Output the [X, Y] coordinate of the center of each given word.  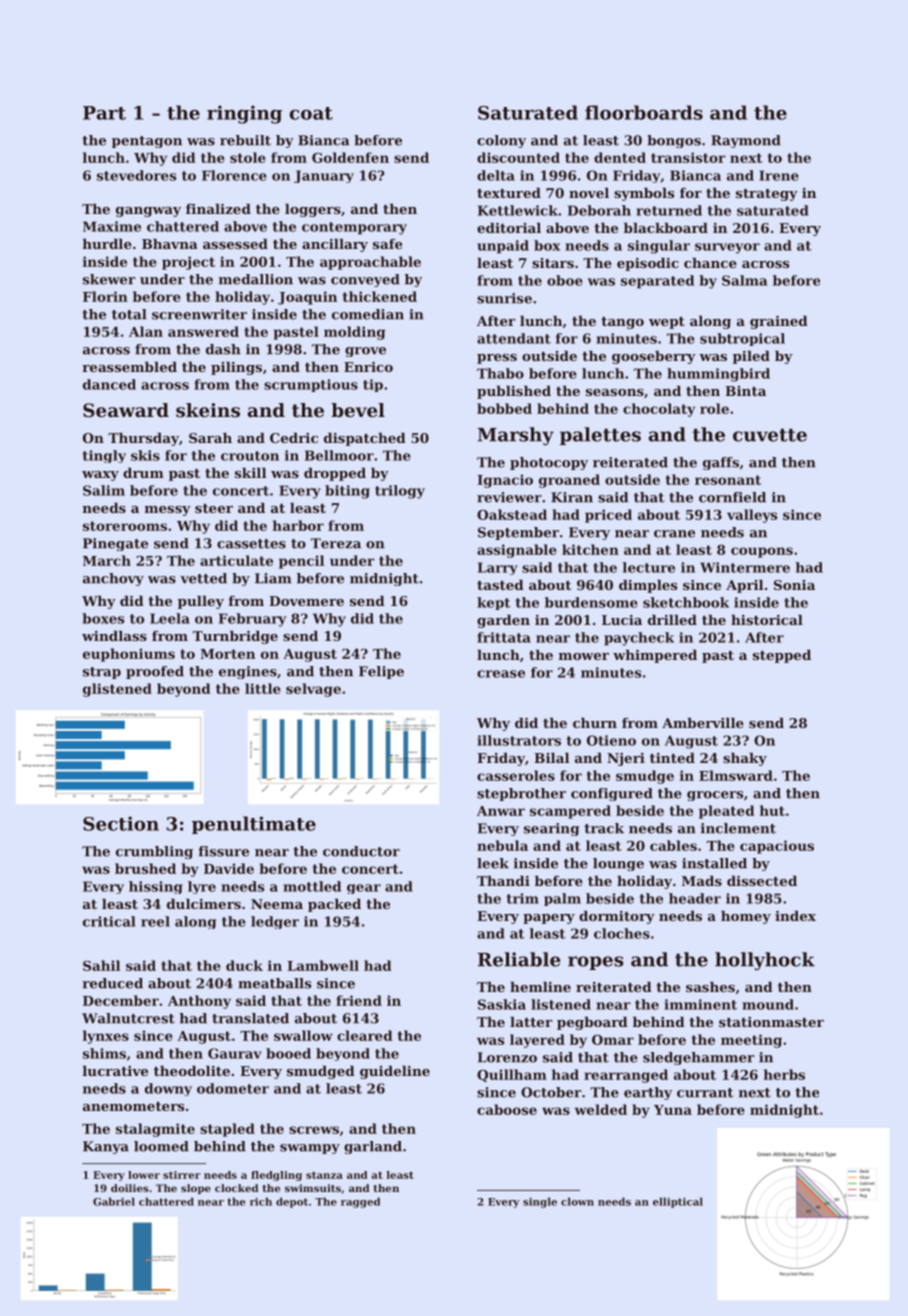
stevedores [136, 175]
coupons [762, 552]
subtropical [742, 339]
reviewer [509, 497]
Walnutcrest [128, 1018]
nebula [502, 845]
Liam [273, 578]
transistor [688, 157]
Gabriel [114, 1201]
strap [102, 673]
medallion [256, 279]
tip [373, 385]
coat [311, 113]
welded [601, 1109]
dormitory [617, 917]
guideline [395, 1072]
